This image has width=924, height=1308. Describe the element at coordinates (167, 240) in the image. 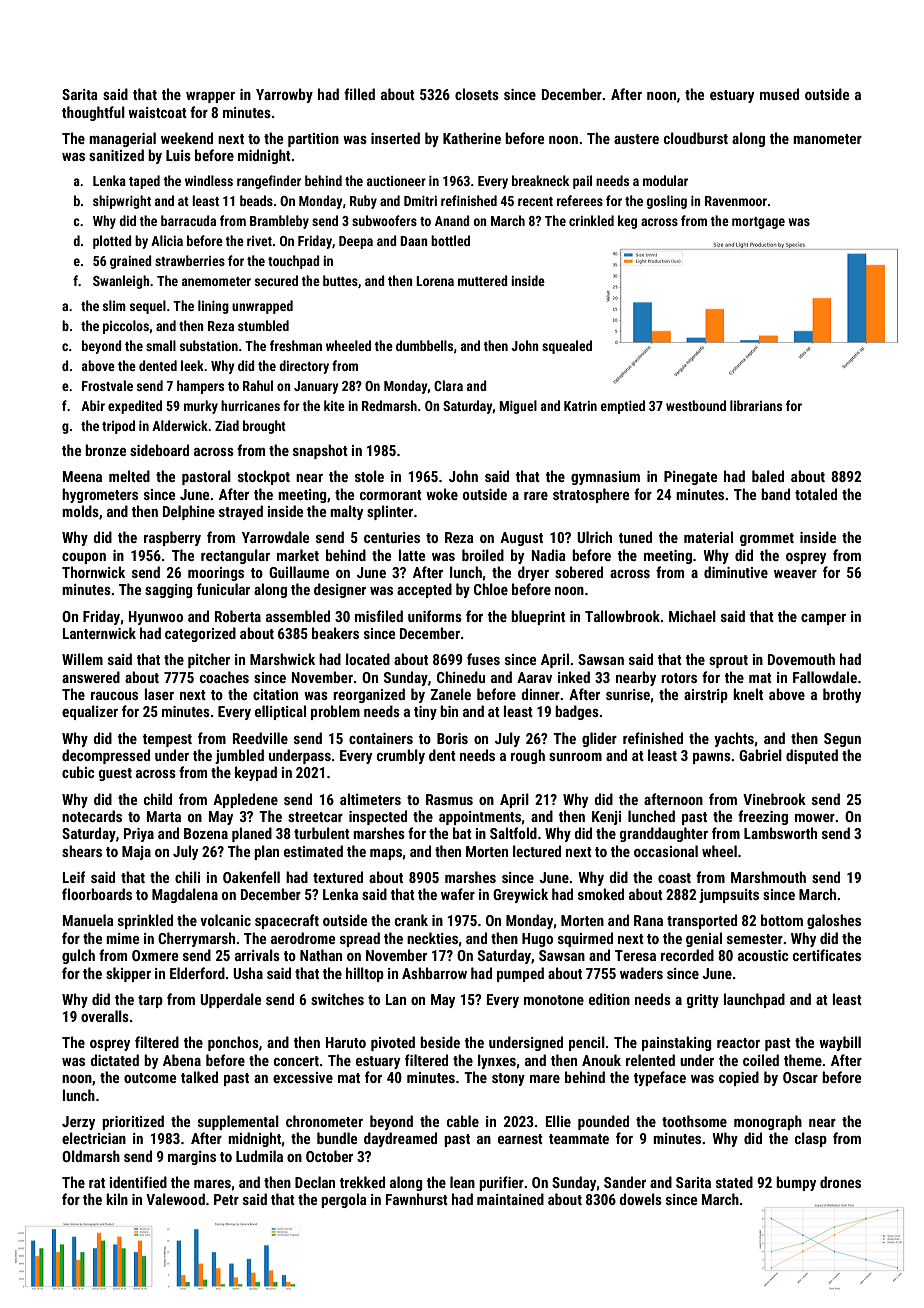

I see `Alicia` at that location.
